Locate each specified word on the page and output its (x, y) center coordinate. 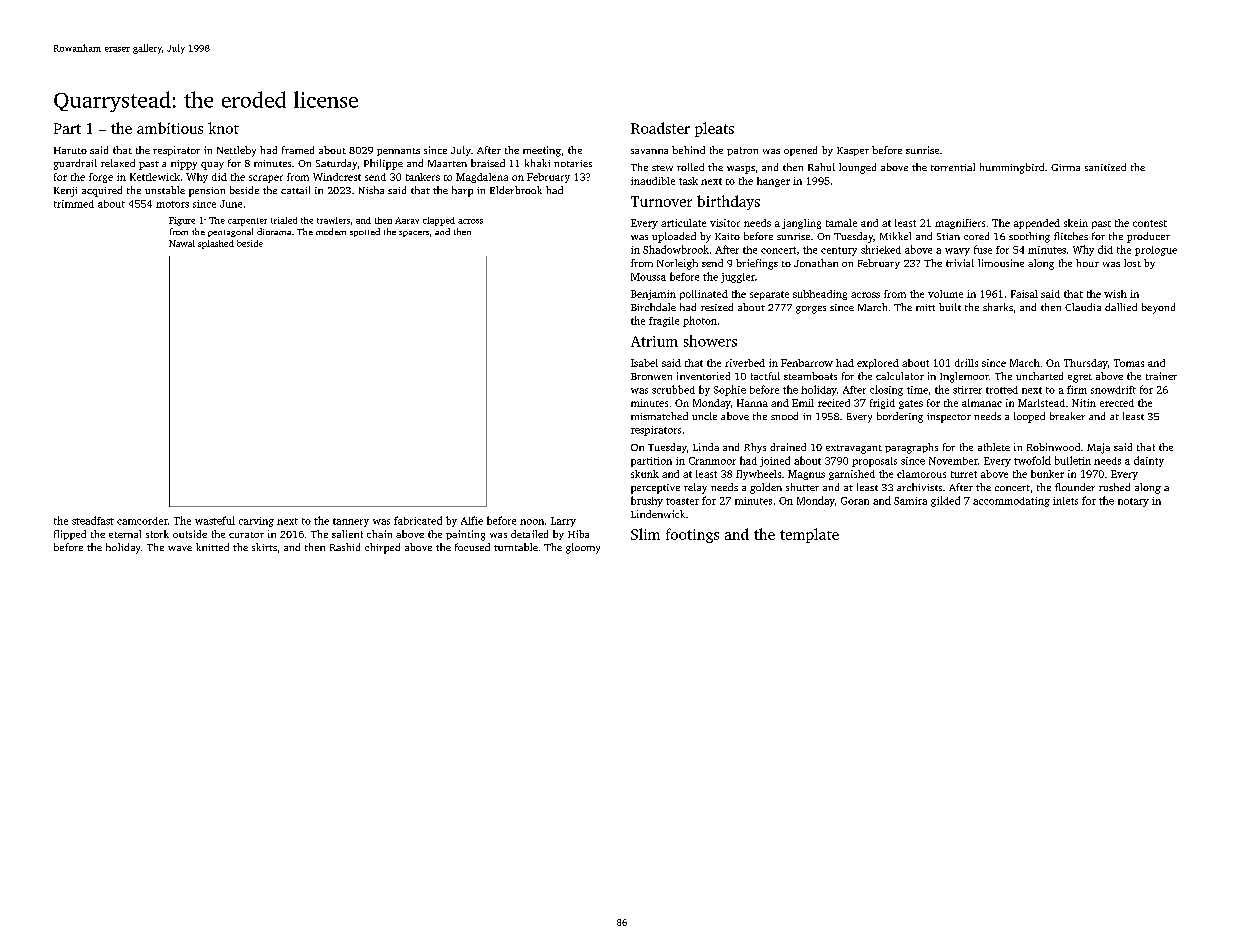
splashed (216, 244)
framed (298, 150)
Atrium (654, 341)
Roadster (660, 128)
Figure (182, 221)
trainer (1161, 376)
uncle (704, 416)
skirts (264, 547)
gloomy (583, 548)
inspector (949, 418)
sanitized (1105, 167)
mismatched (659, 416)
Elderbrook (516, 190)
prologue (1156, 251)
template (809, 535)
